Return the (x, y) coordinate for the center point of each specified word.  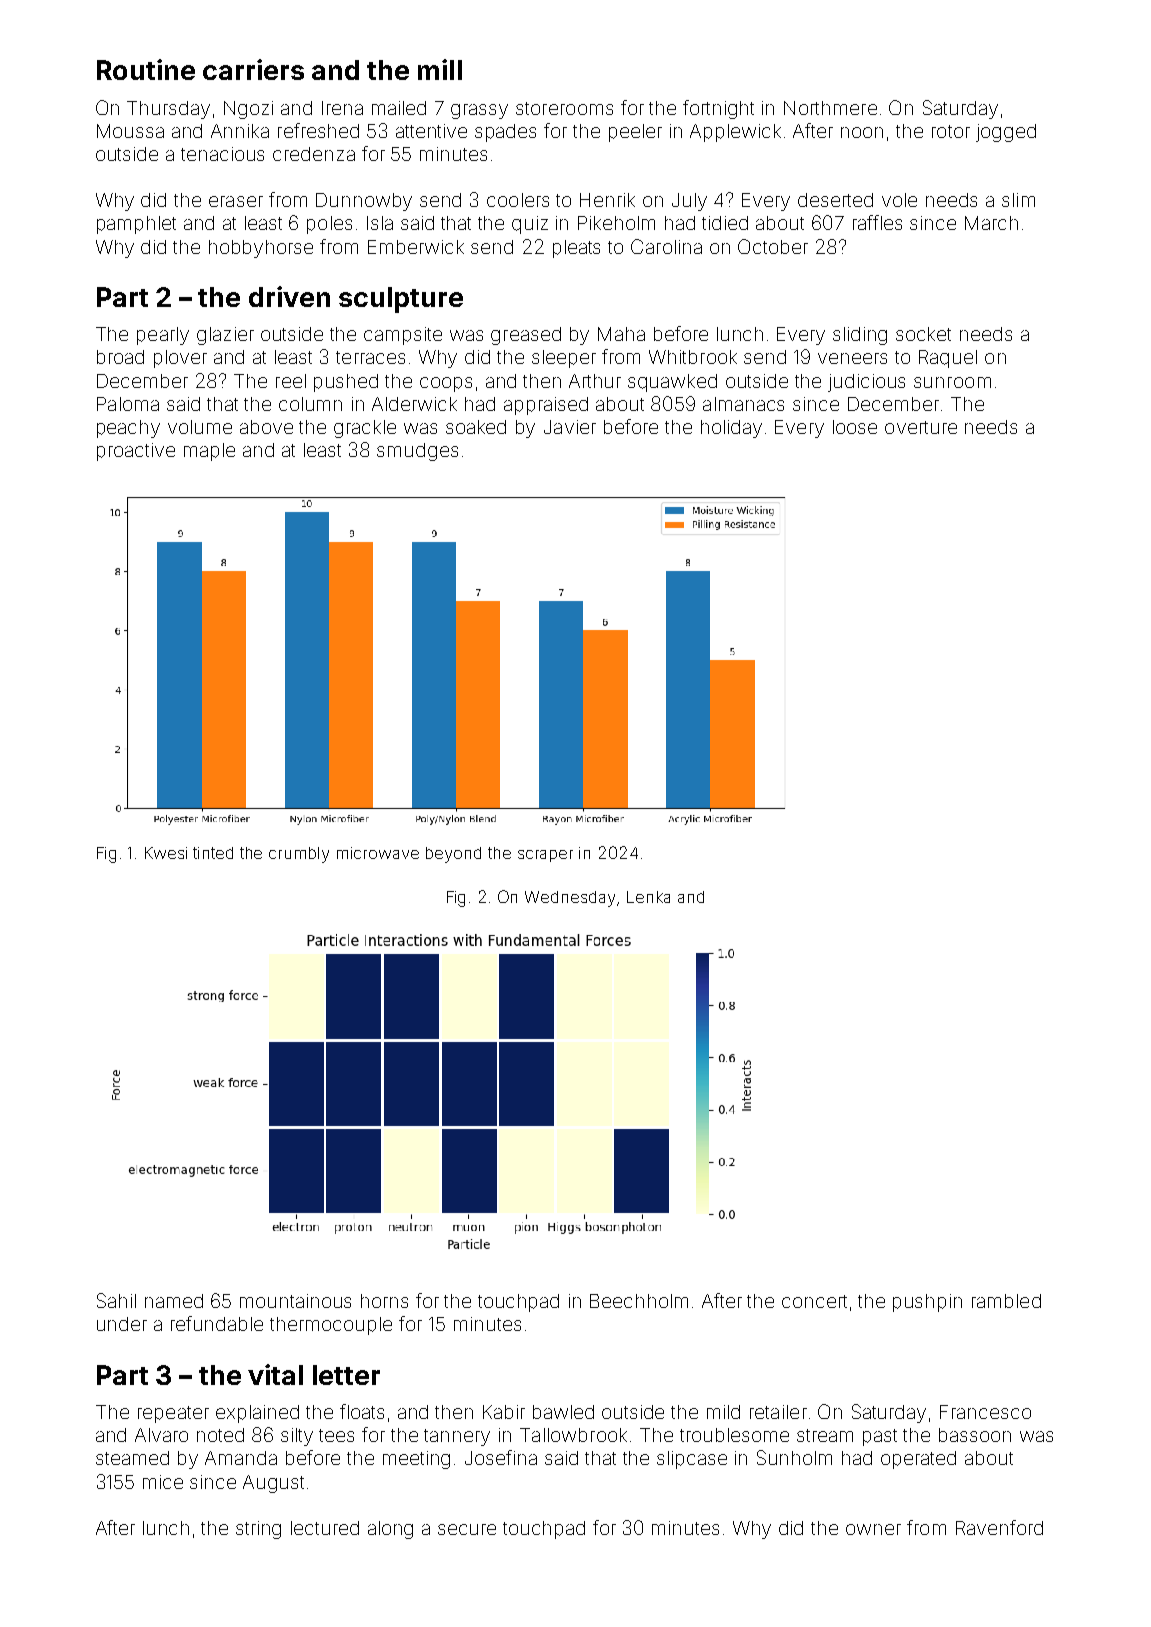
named (174, 1301)
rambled (1006, 1301)
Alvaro (161, 1435)
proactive (136, 452)
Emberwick (416, 247)
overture (921, 427)
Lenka (648, 897)
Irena (342, 108)
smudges (417, 452)
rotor (951, 131)
